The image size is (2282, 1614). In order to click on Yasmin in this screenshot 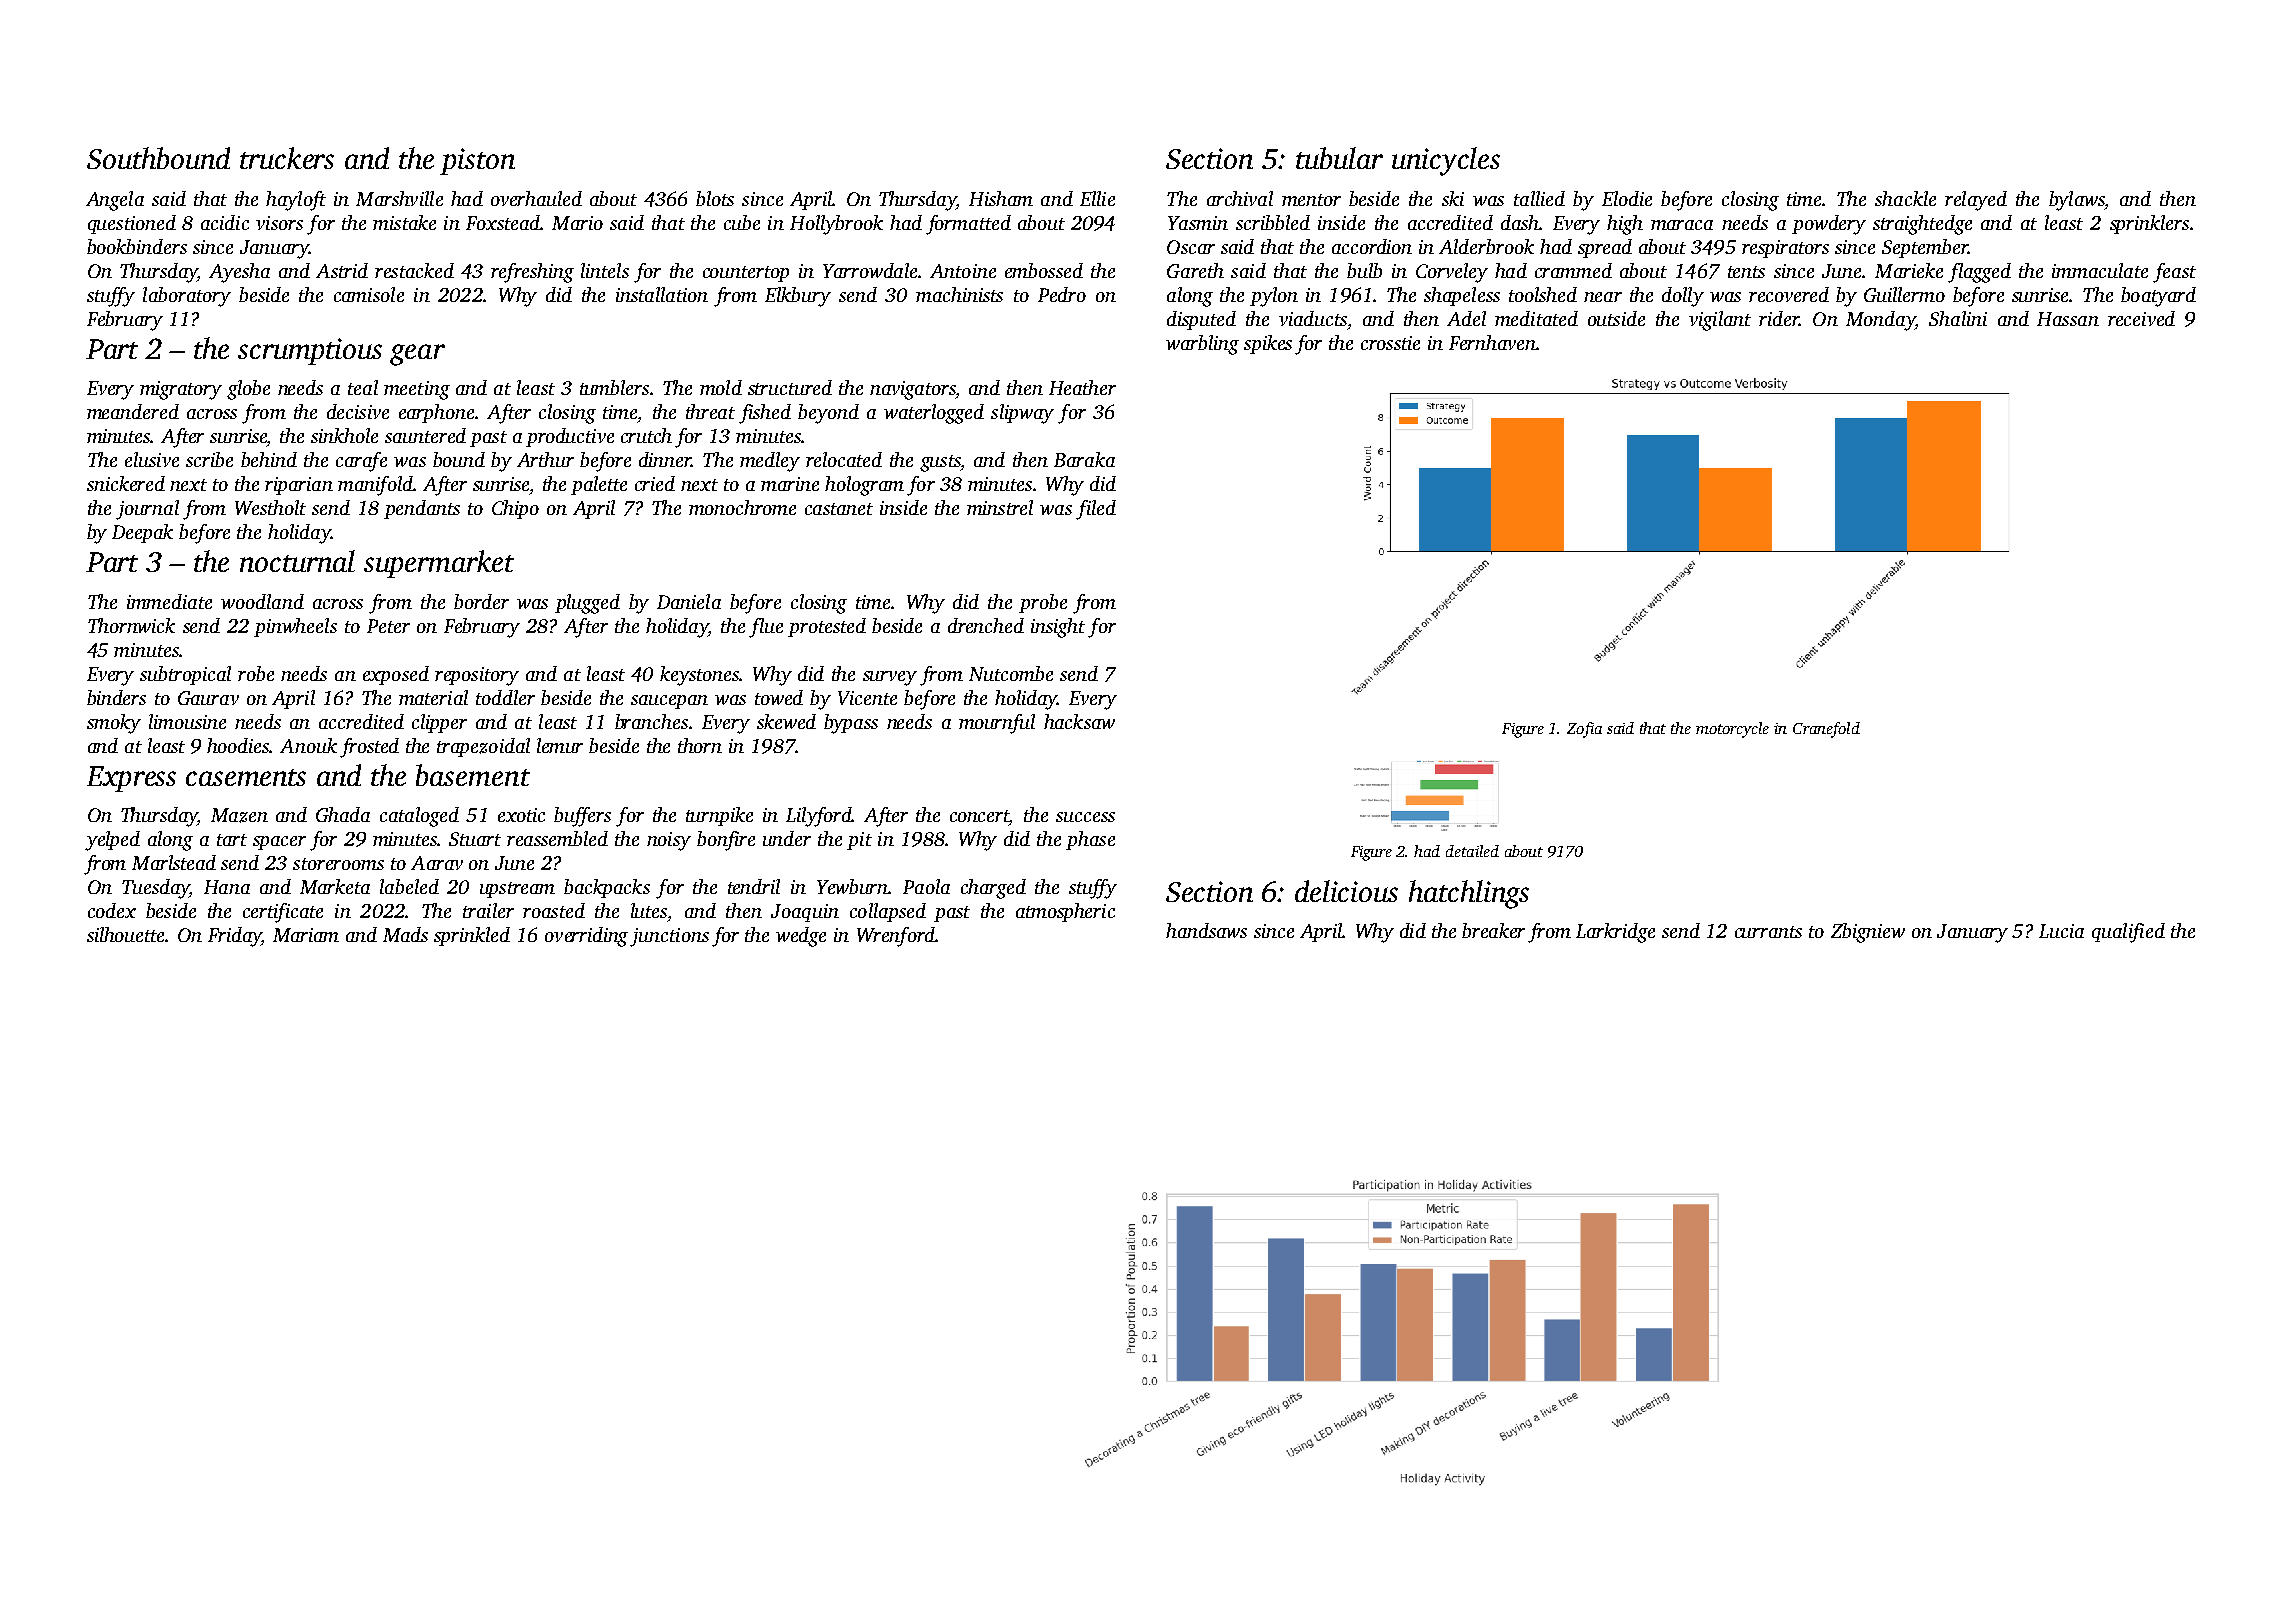, I will do `click(1198, 223)`.
